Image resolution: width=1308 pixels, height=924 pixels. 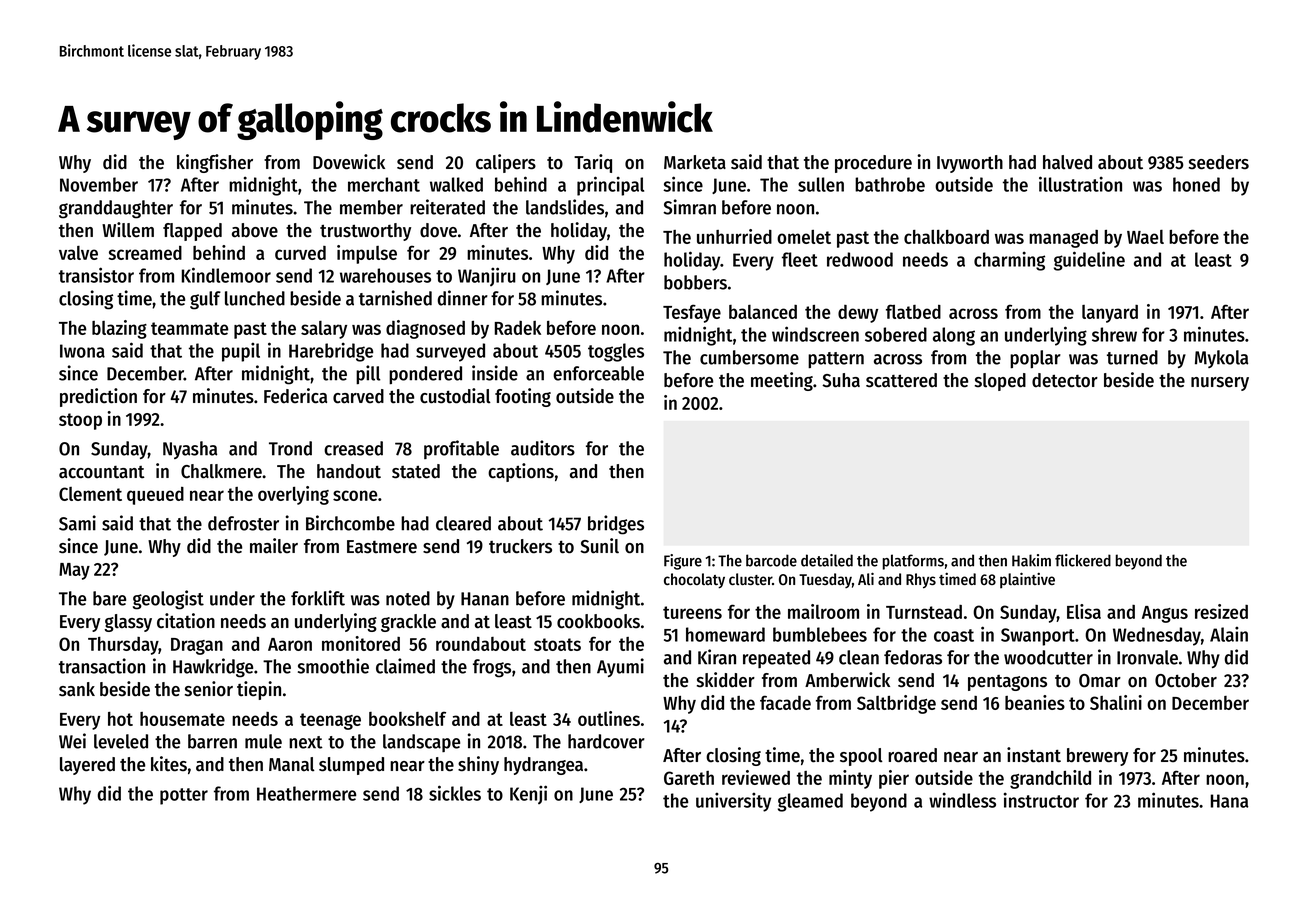 What do you see at coordinates (290, 448) in the screenshot?
I see `Trond` at bounding box center [290, 448].
